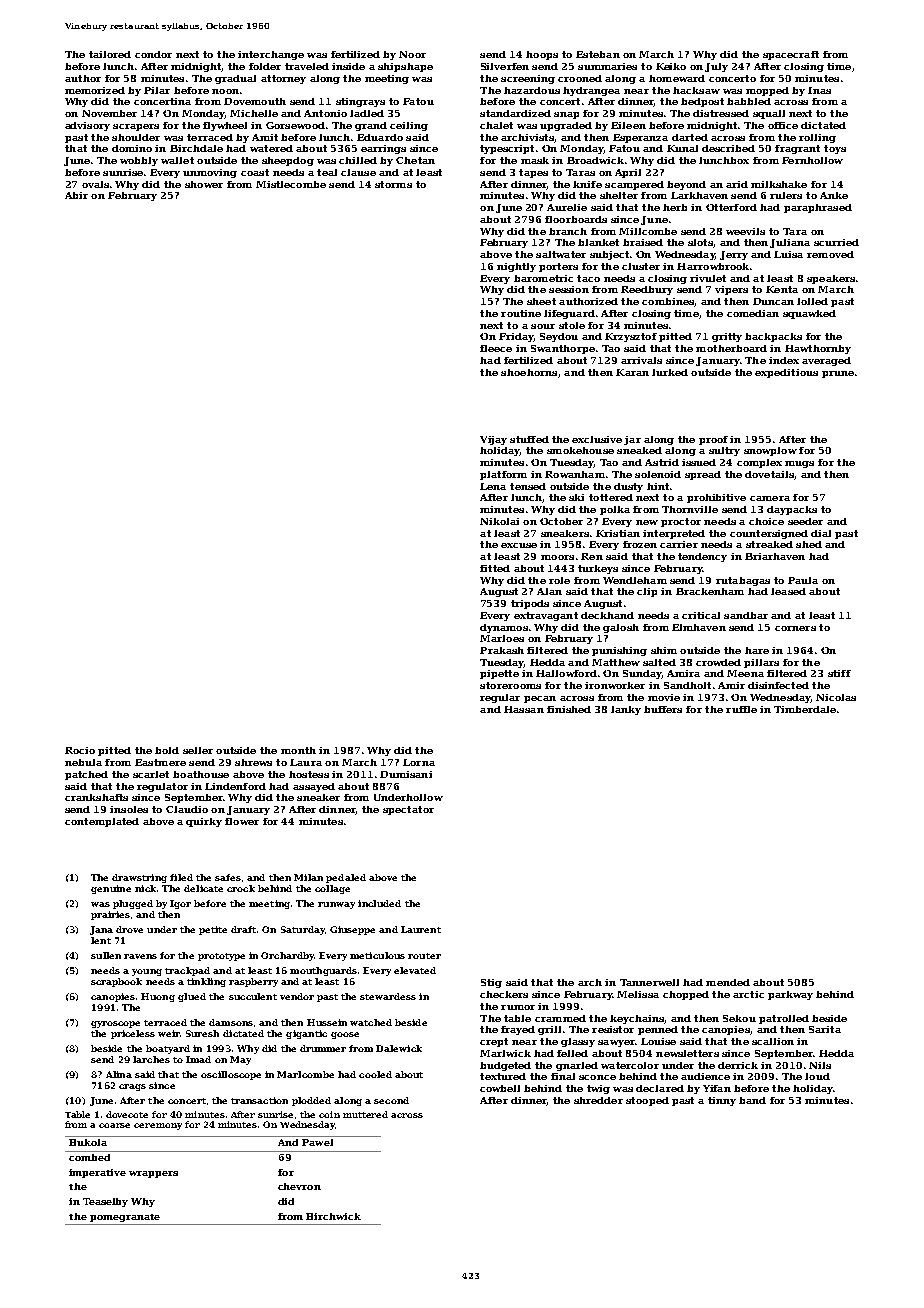 The width and height of the screenshot is (924, 1308). What do you see at coordinates (507, 149) in the screenshot?
I see `typescript` at bounding box center [507, 149].
